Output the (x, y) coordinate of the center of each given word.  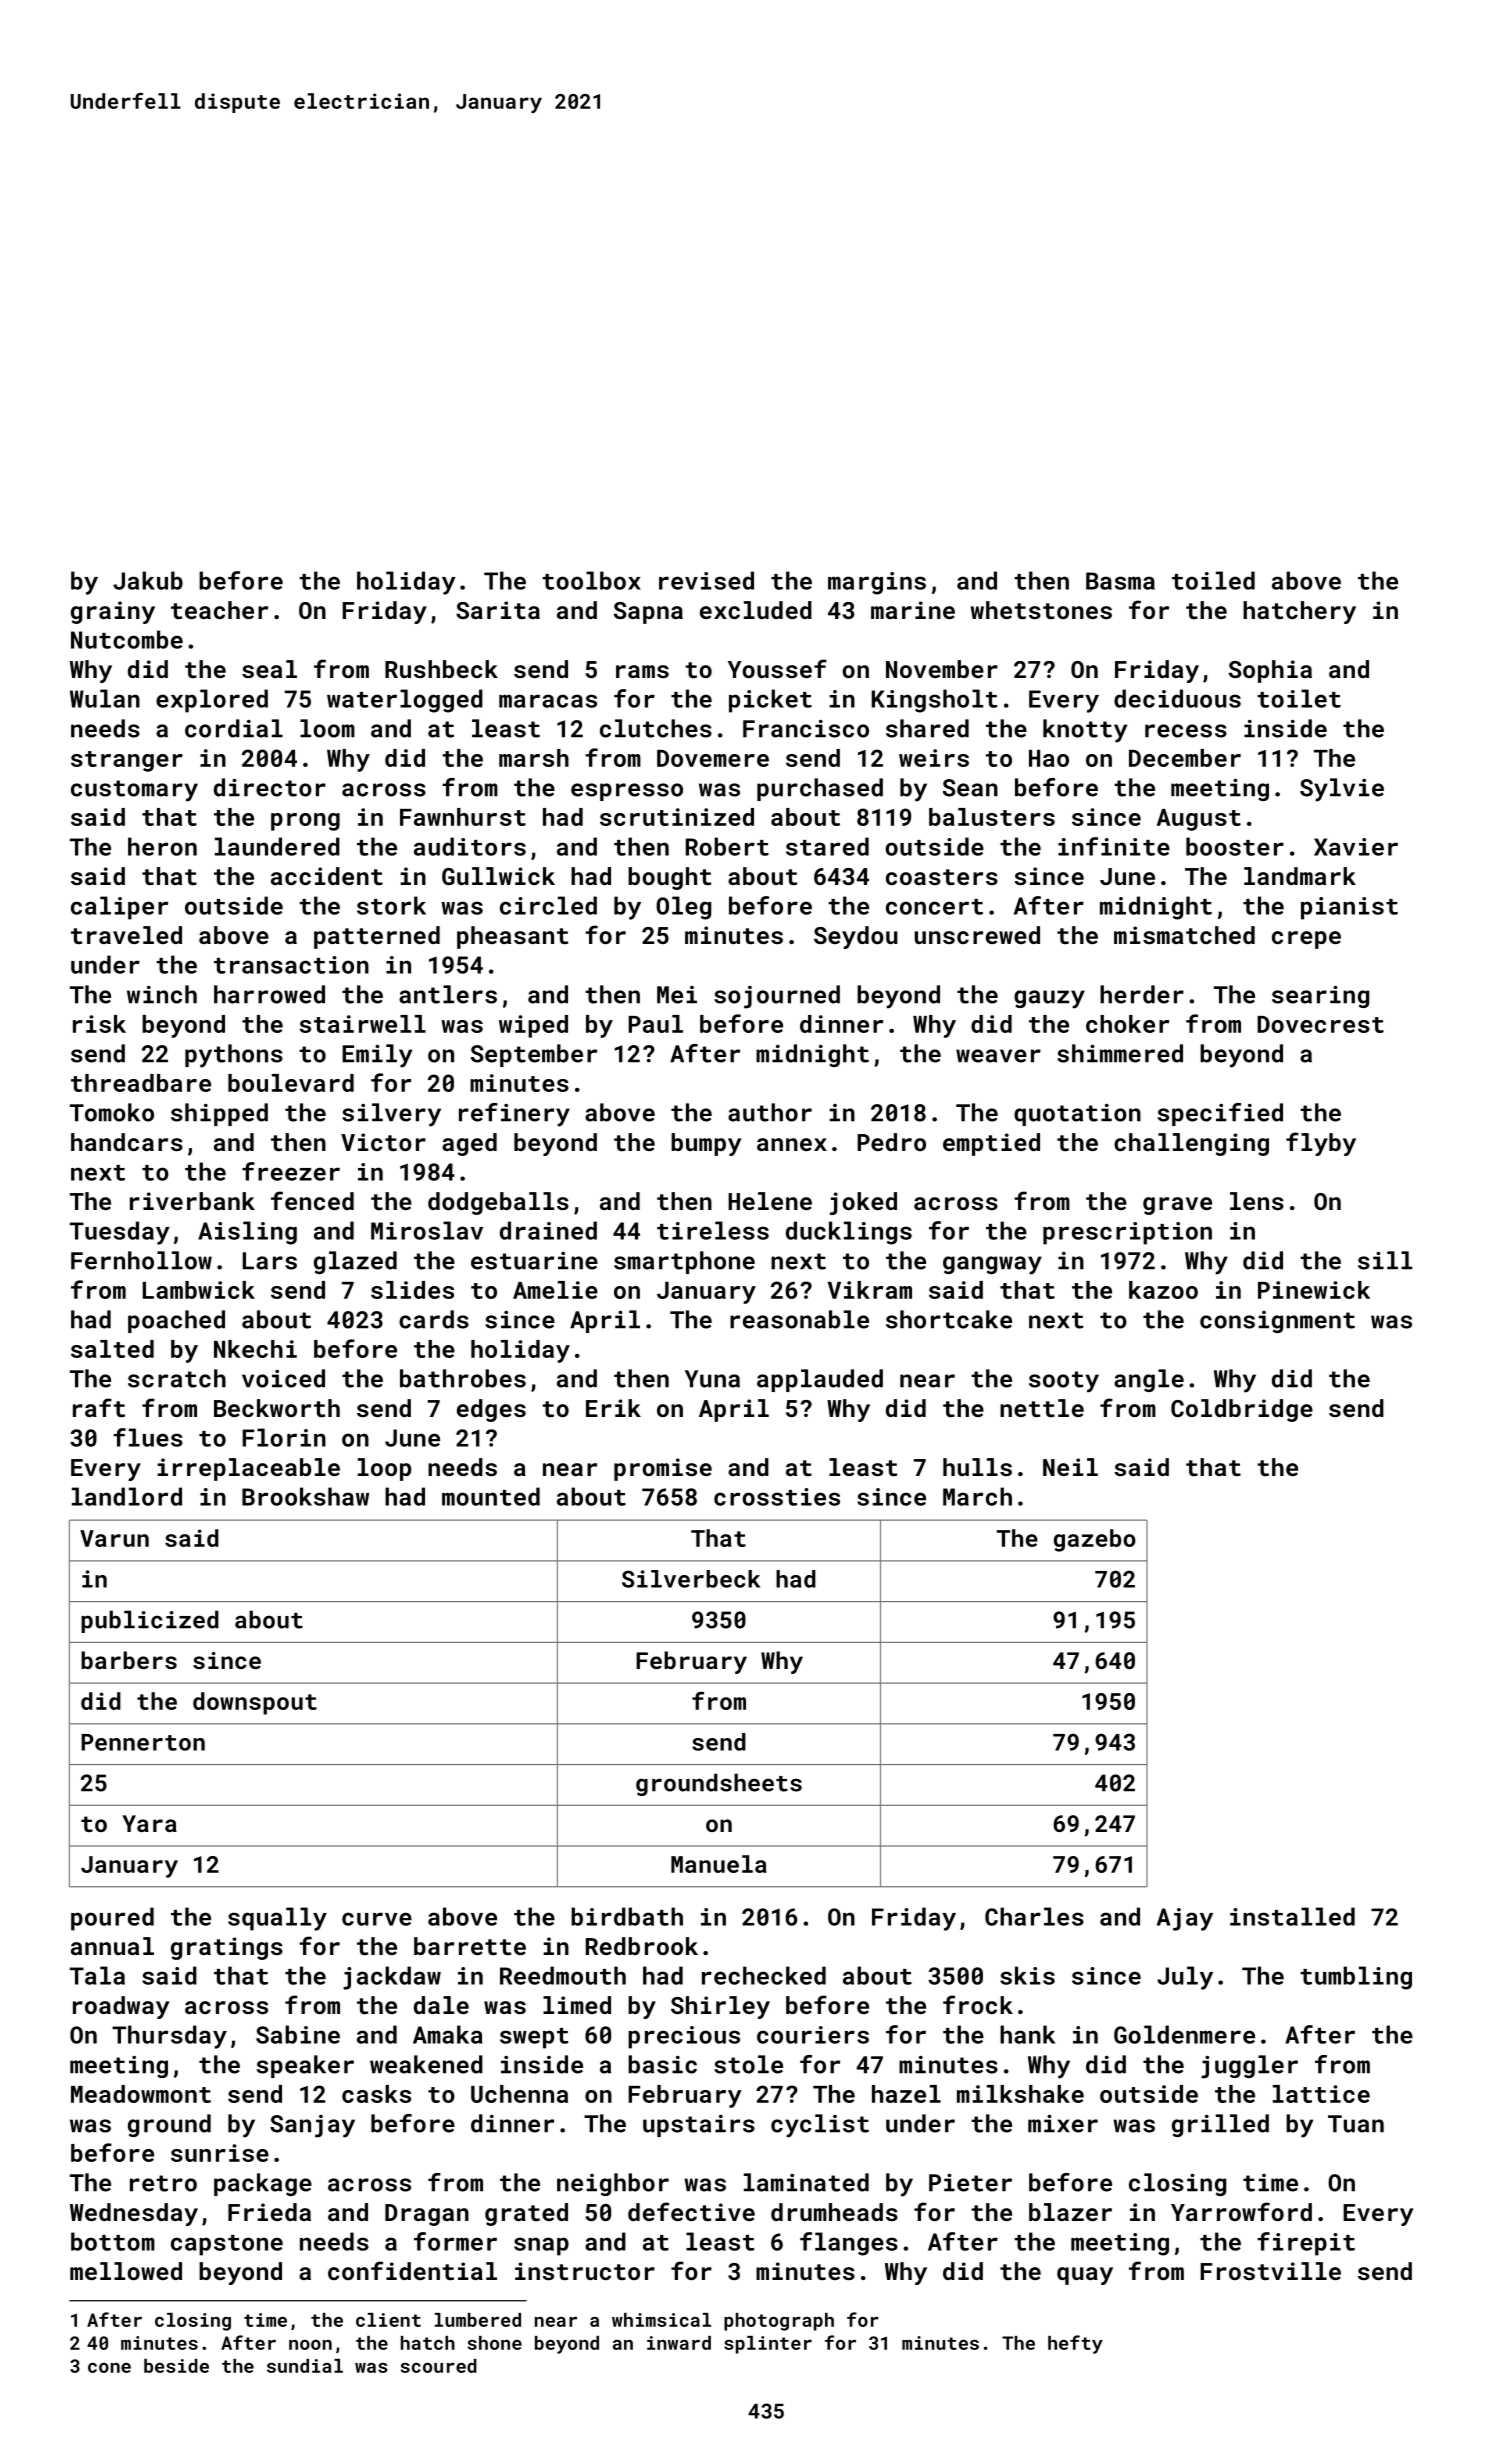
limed (577, 2005)
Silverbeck (691, 1579)
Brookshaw (305, 1496)
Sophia (1270, 671)
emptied (991, 1144)
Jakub (148, 580)
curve (377, 1919)
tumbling (1356, 1978)
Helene (770, 1201)
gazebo (1095, 1540)
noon (310, 2345)
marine (913, 610)
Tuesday (120, 1233)
